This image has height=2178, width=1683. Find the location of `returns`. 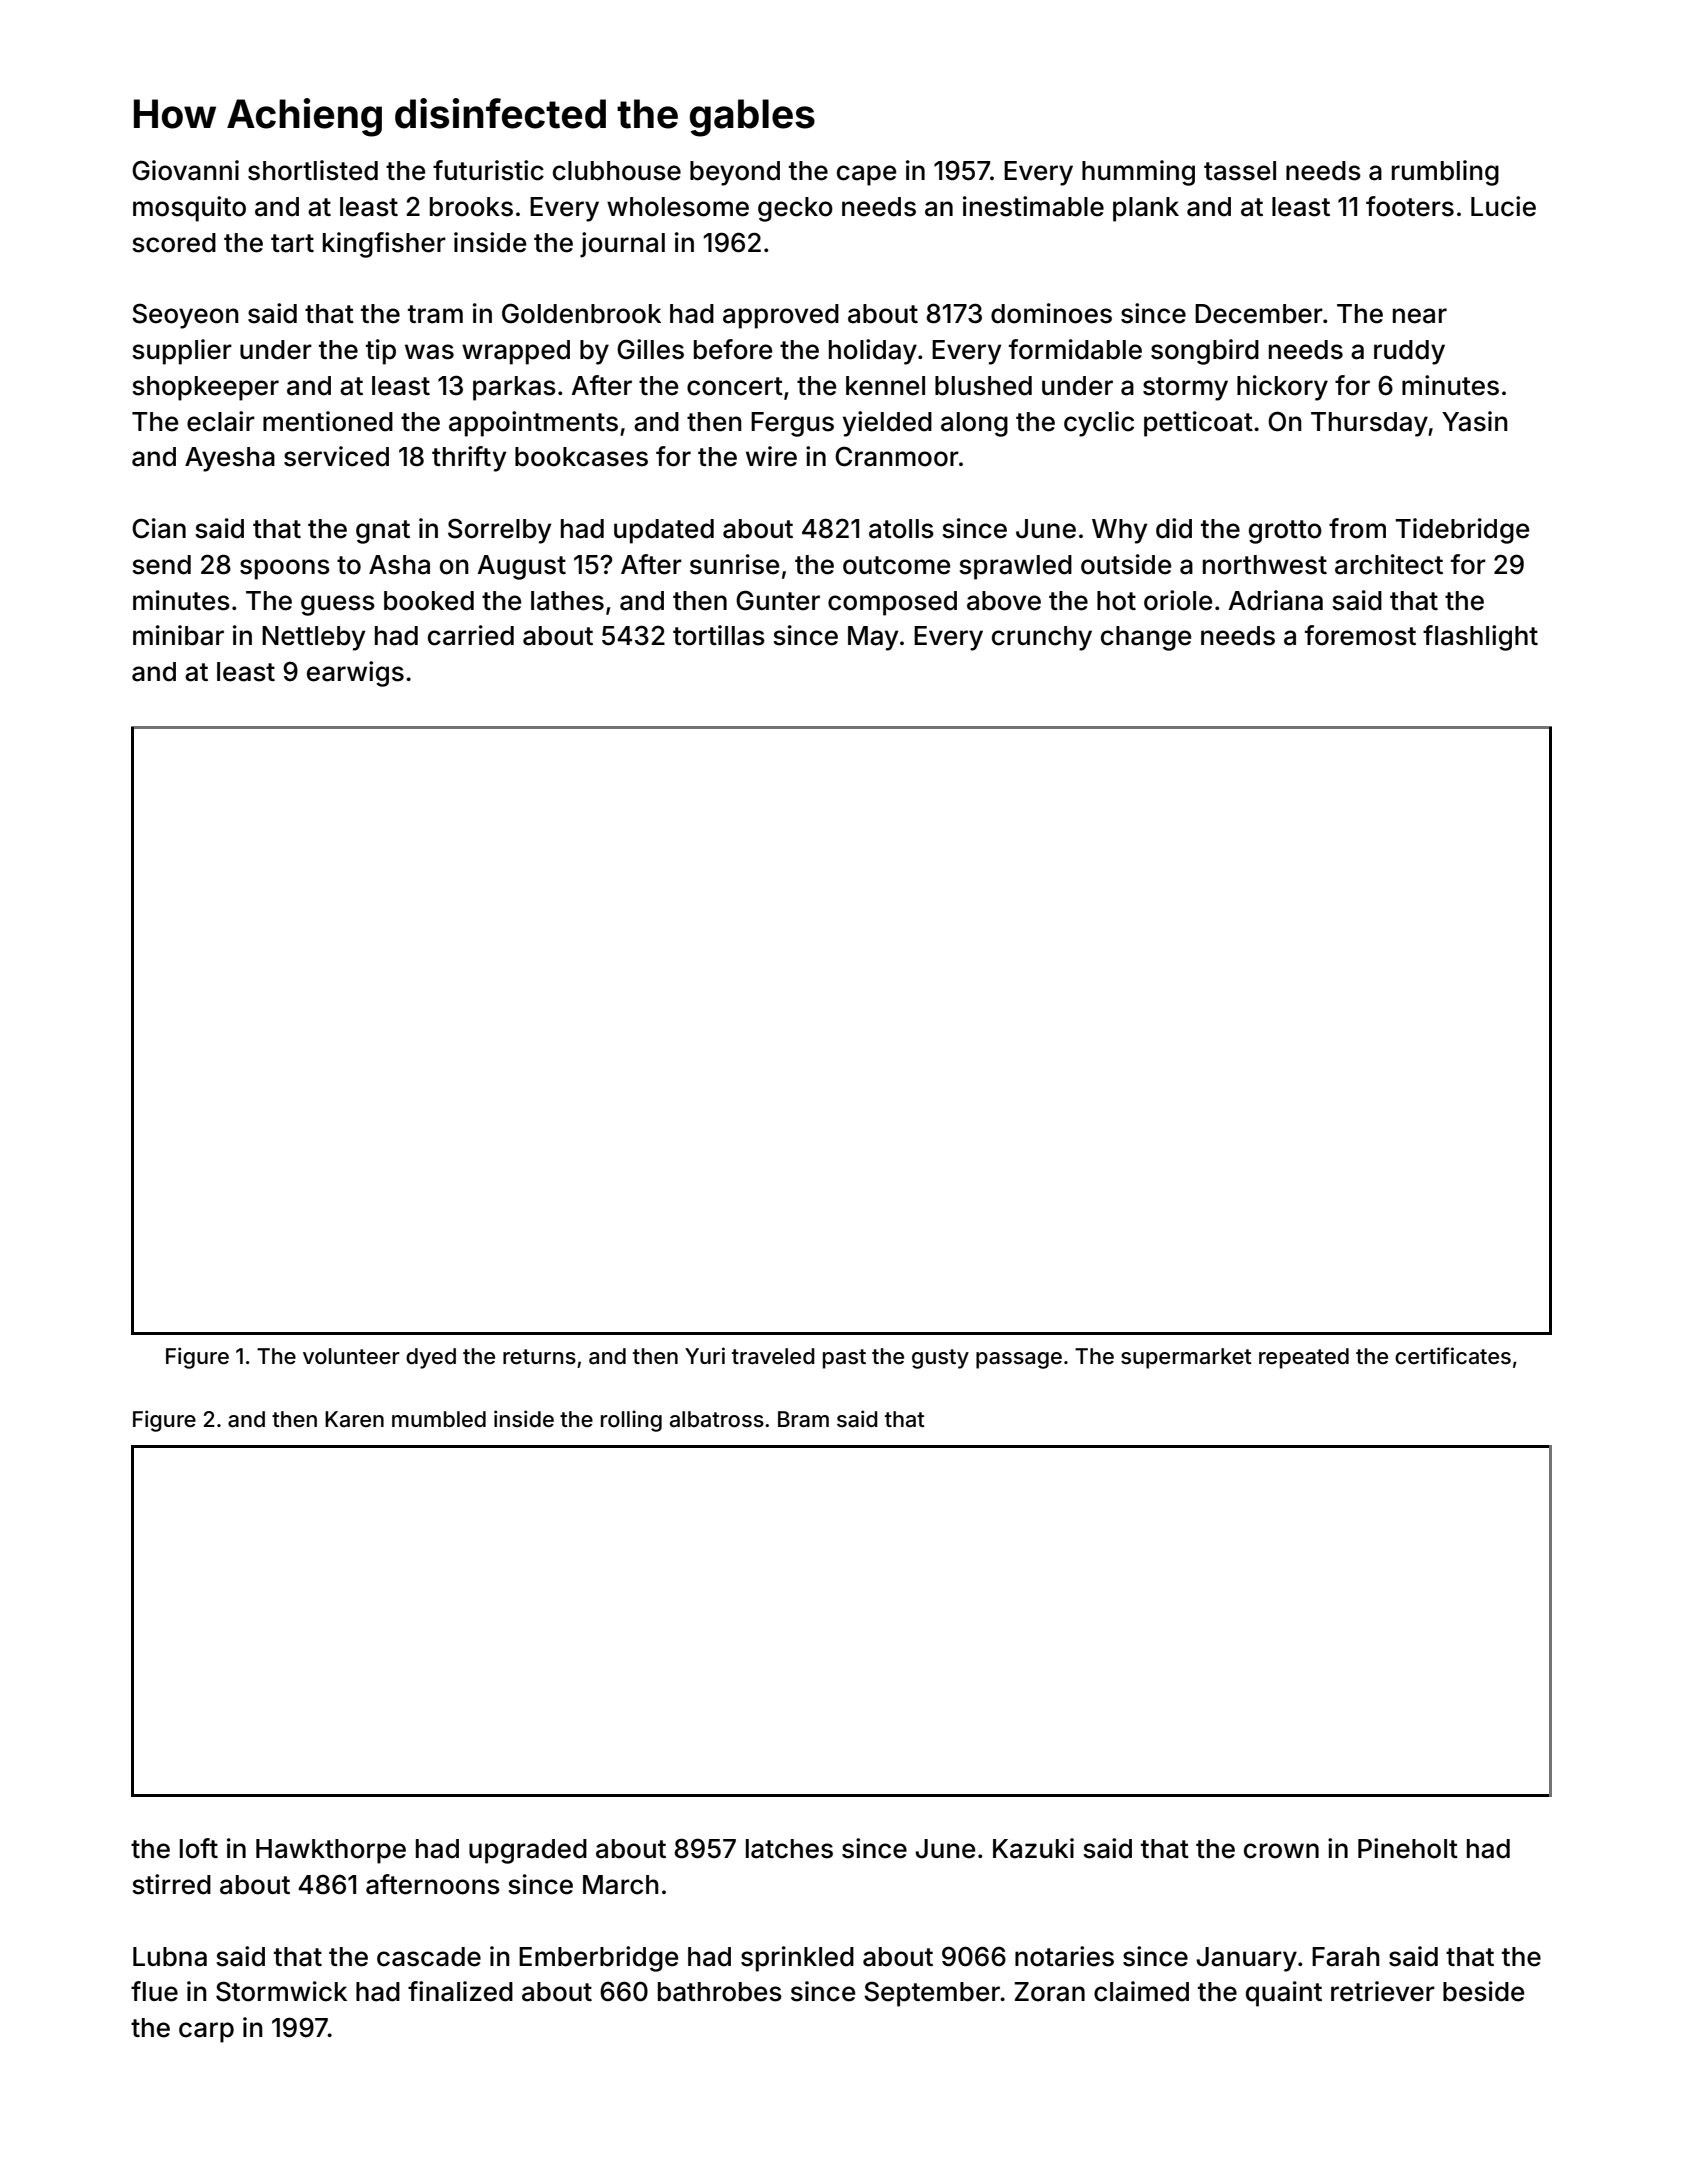

returns is located at coordinates (539, 1357).
